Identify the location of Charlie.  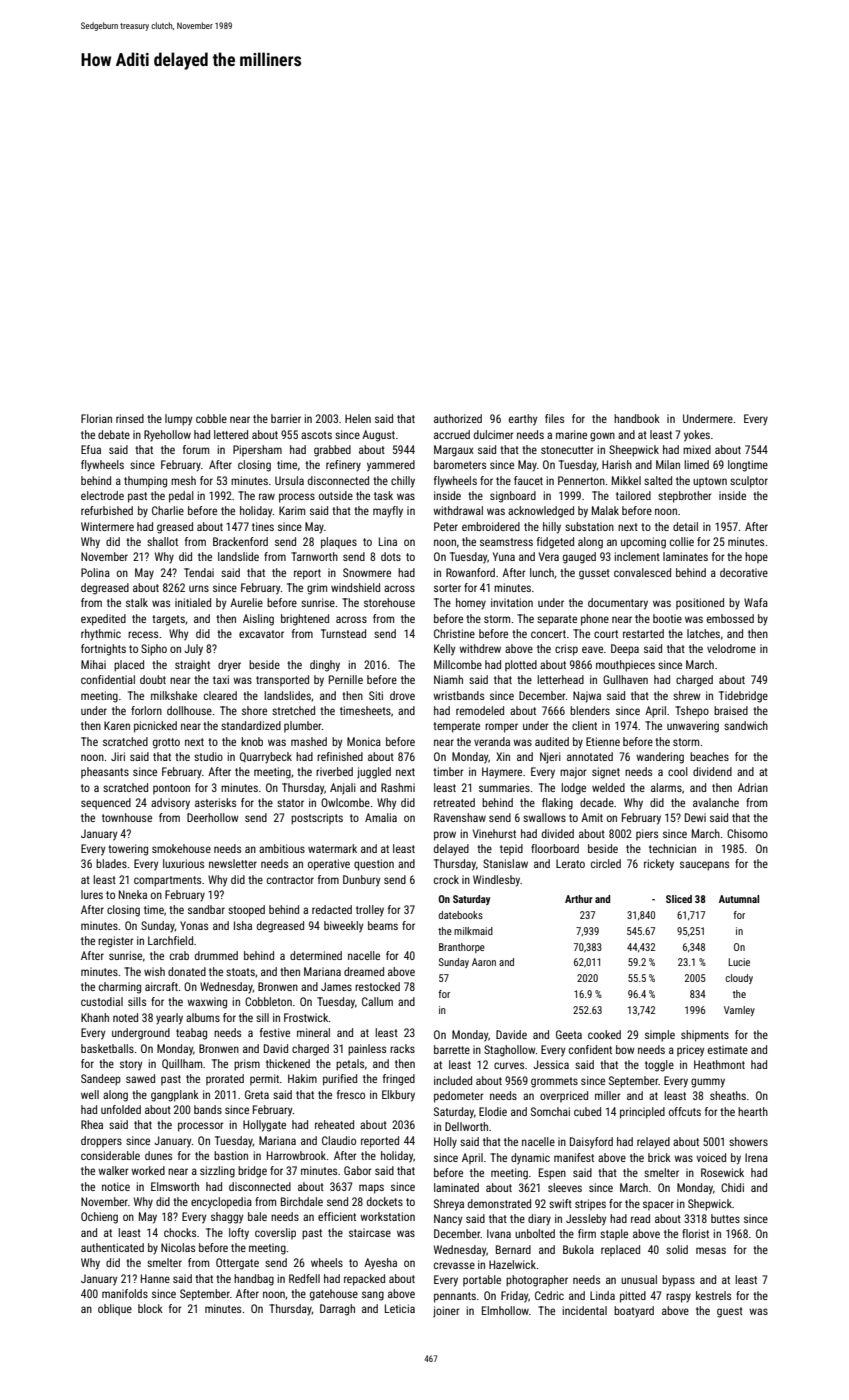
(168, 510).
